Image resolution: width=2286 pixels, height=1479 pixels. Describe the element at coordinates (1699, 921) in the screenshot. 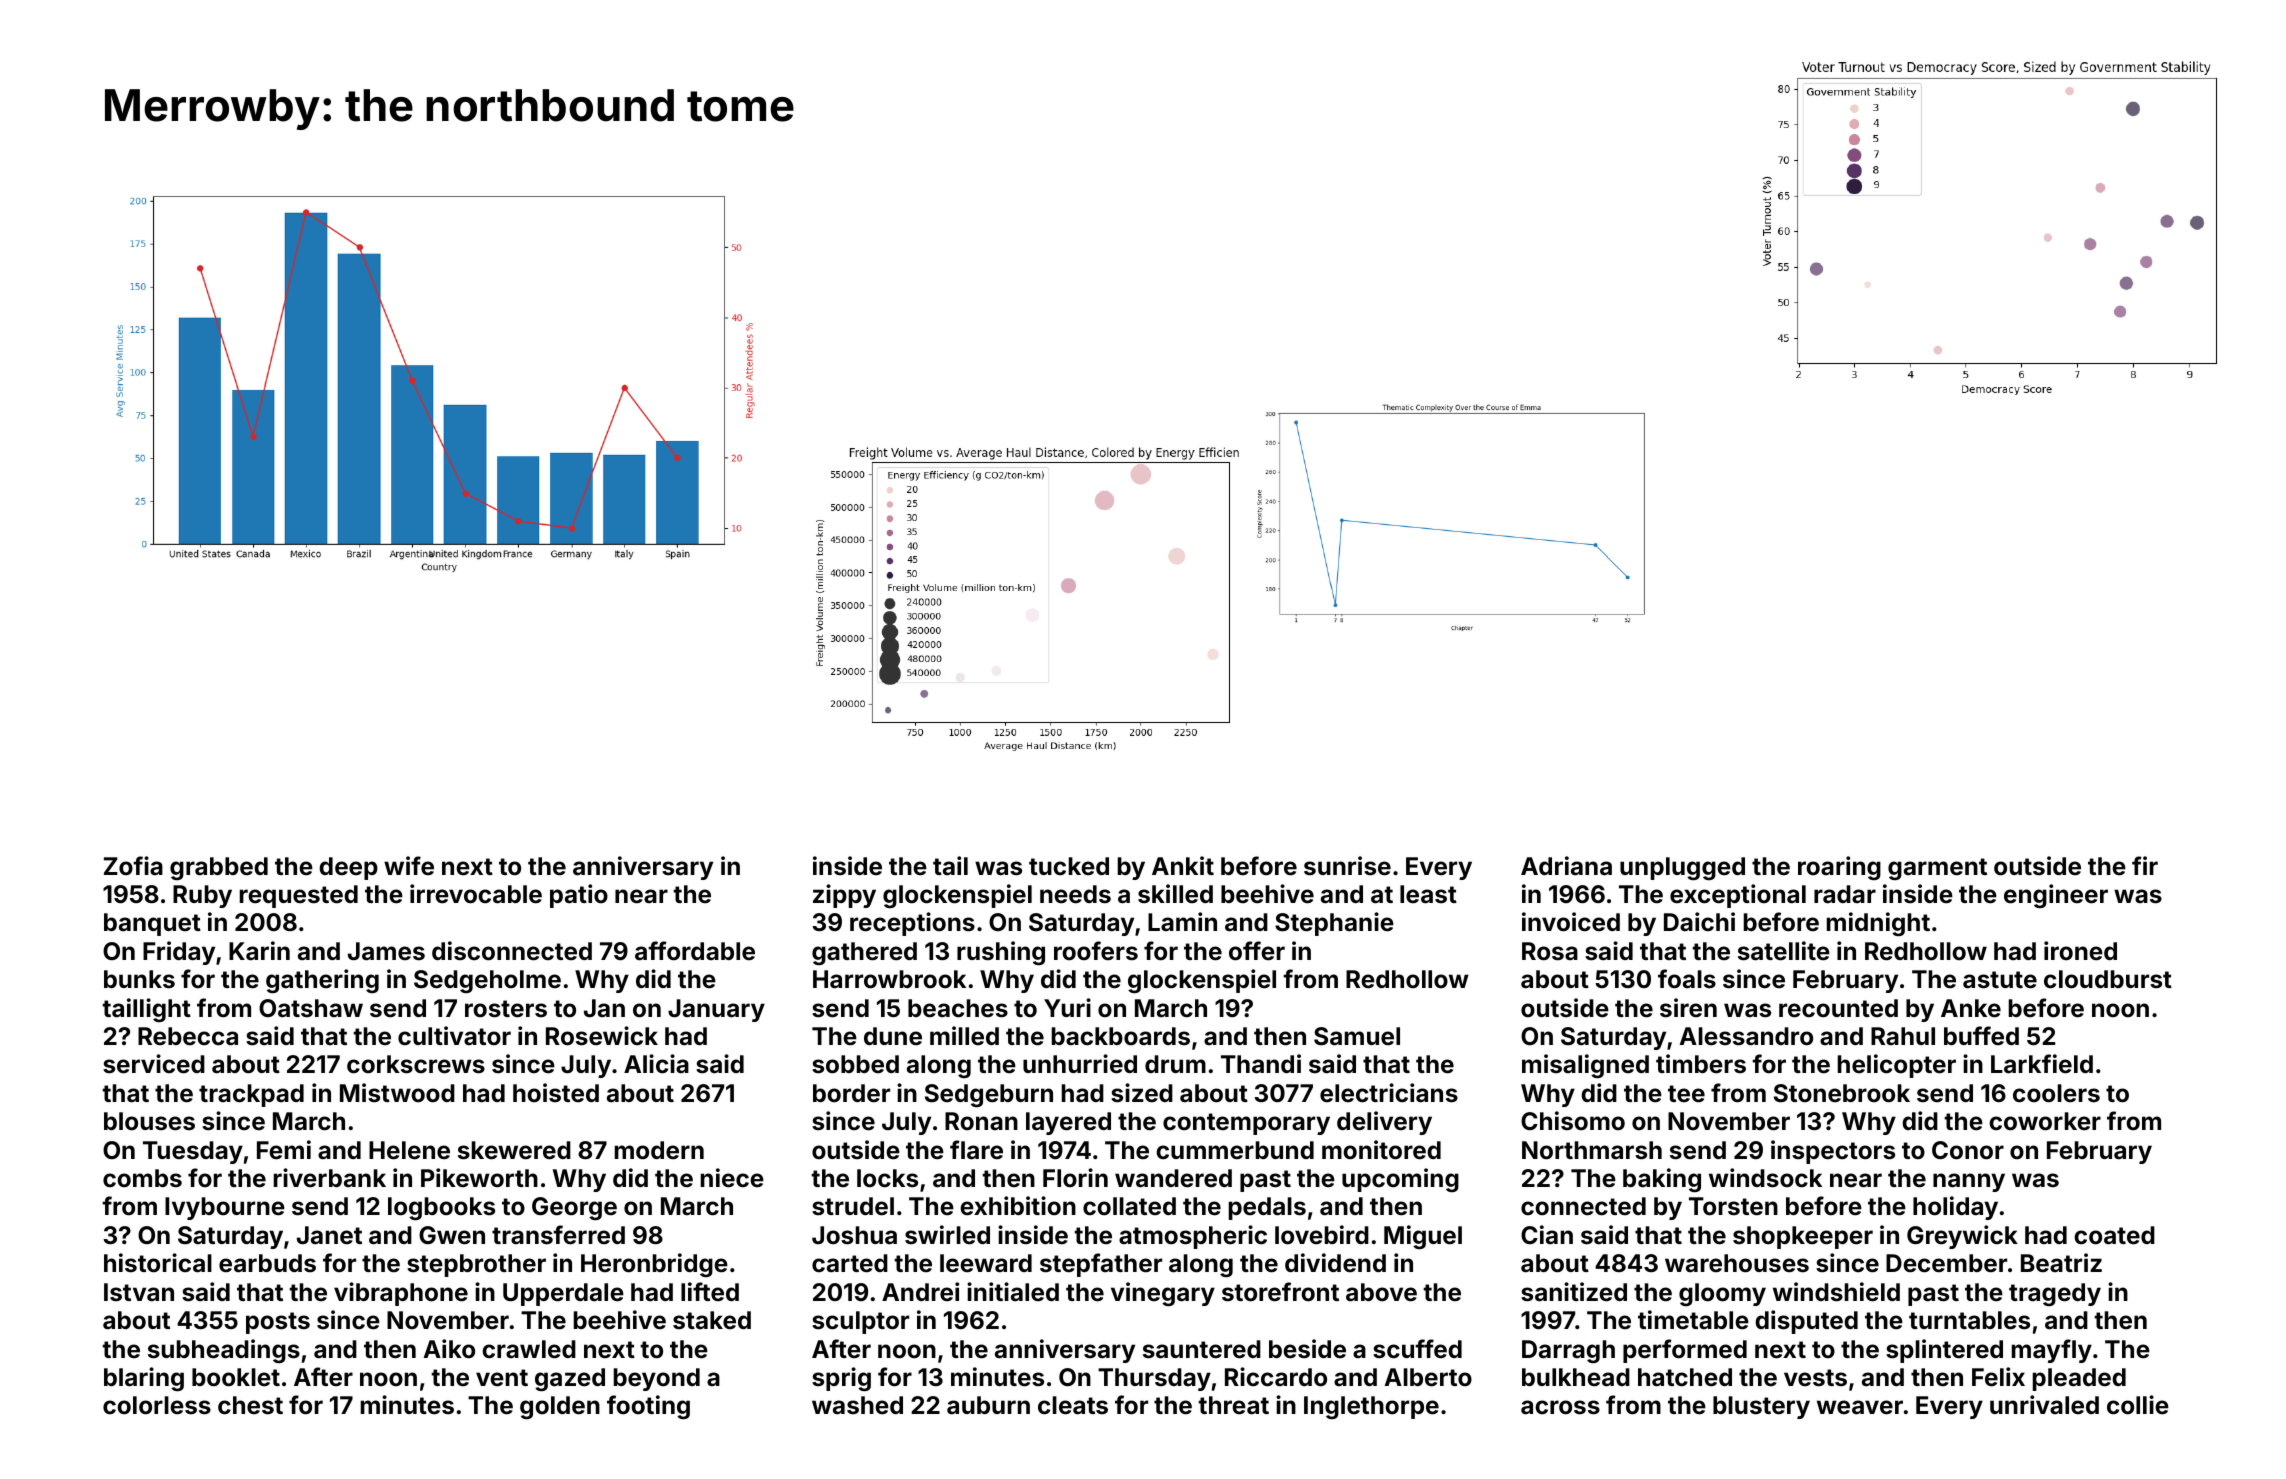

I see `Daichi` at that location.
